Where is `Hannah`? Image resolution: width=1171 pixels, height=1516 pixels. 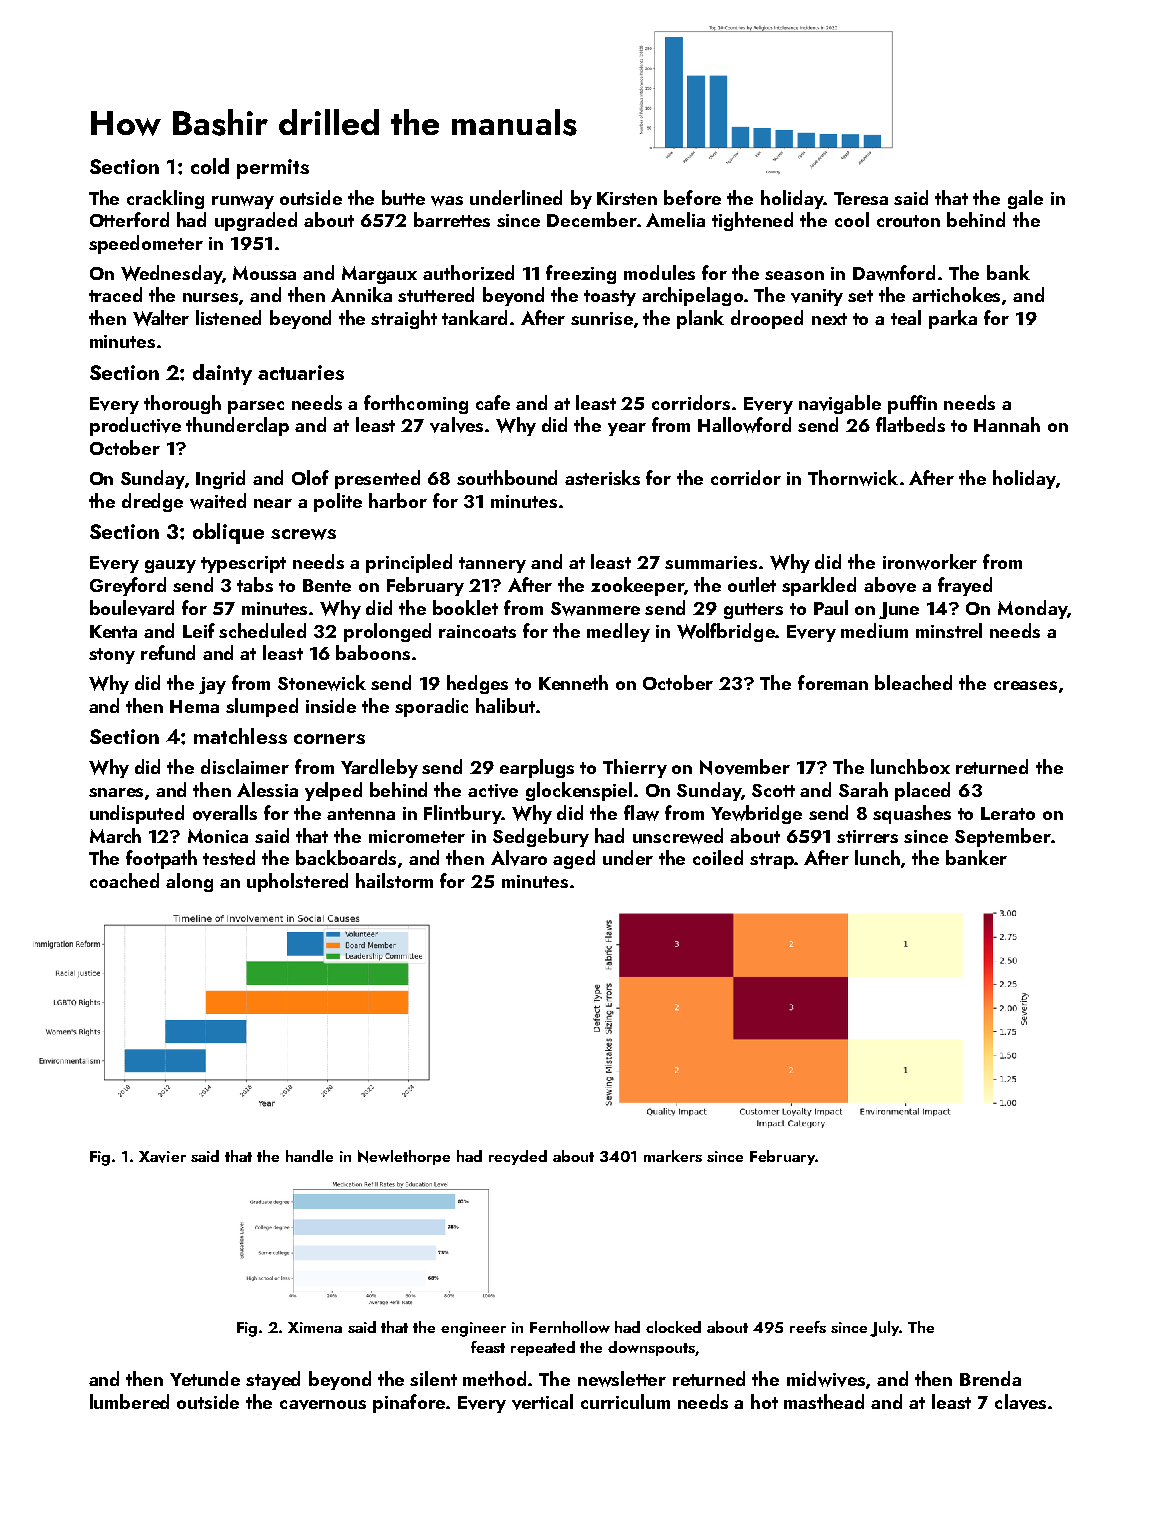
Hannah is located at coordinates (1007, 424).
